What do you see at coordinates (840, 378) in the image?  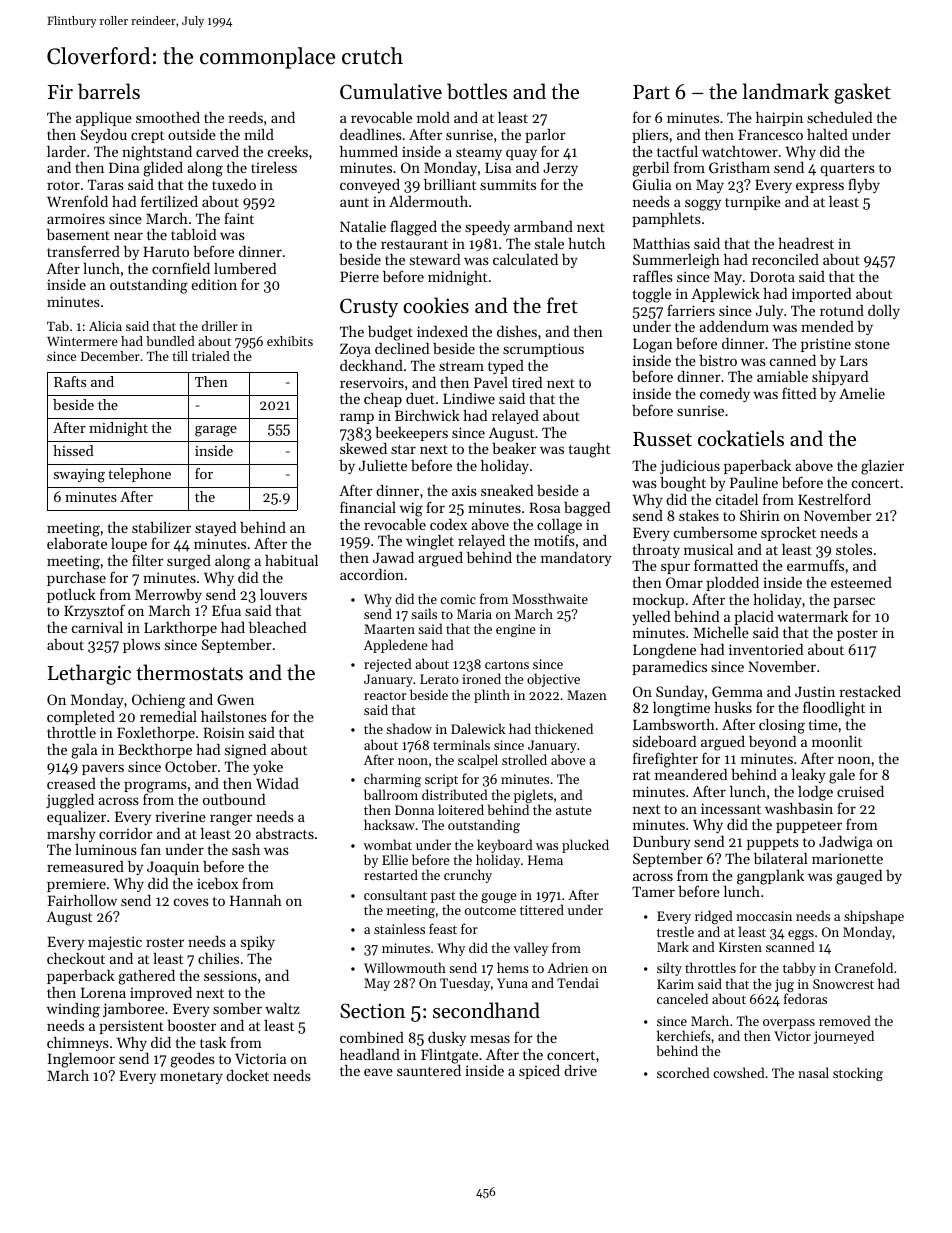 I see `shipyard` at bounding box center [840, 378].
